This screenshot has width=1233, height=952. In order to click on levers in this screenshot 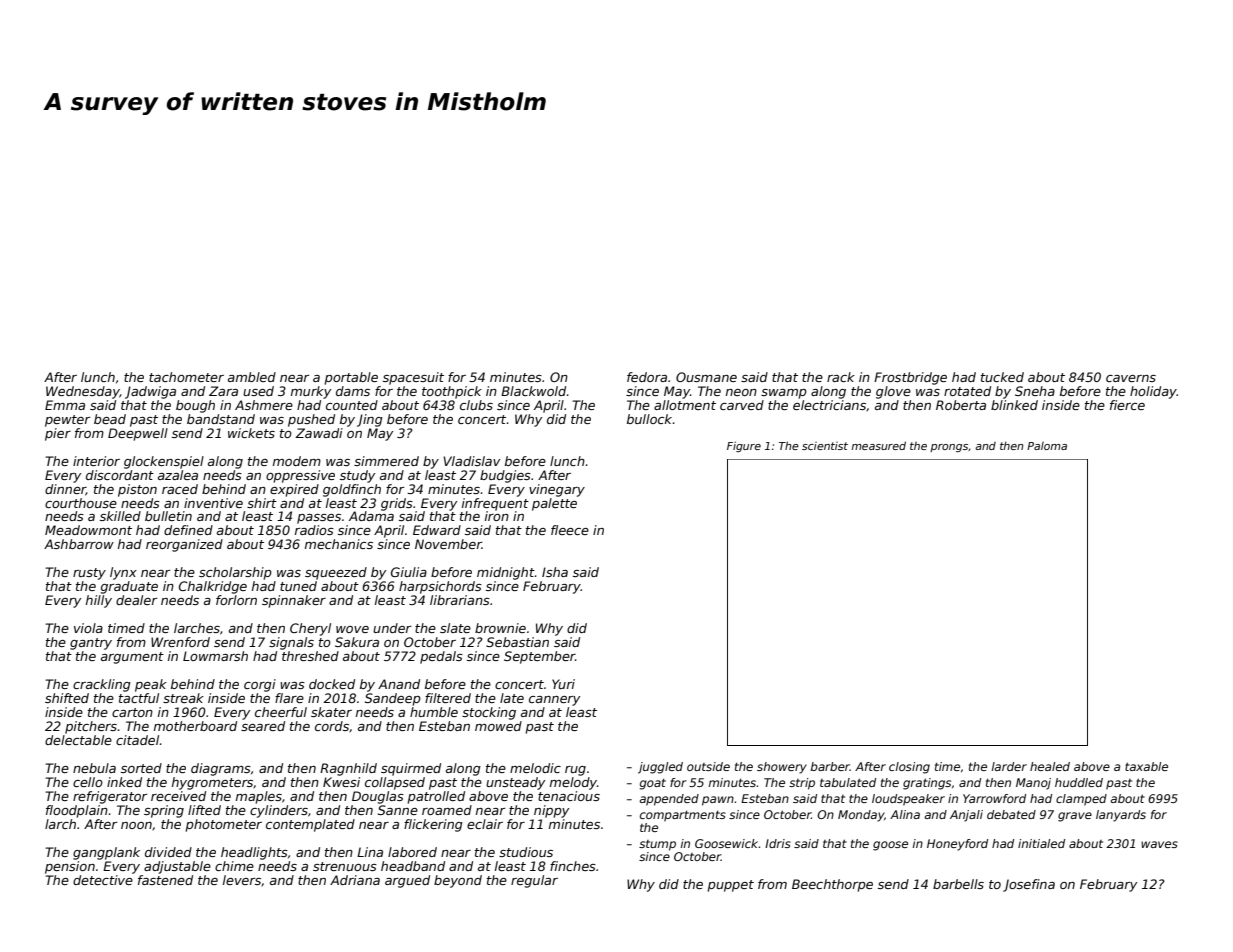, I will do `click(242, 880)`.
